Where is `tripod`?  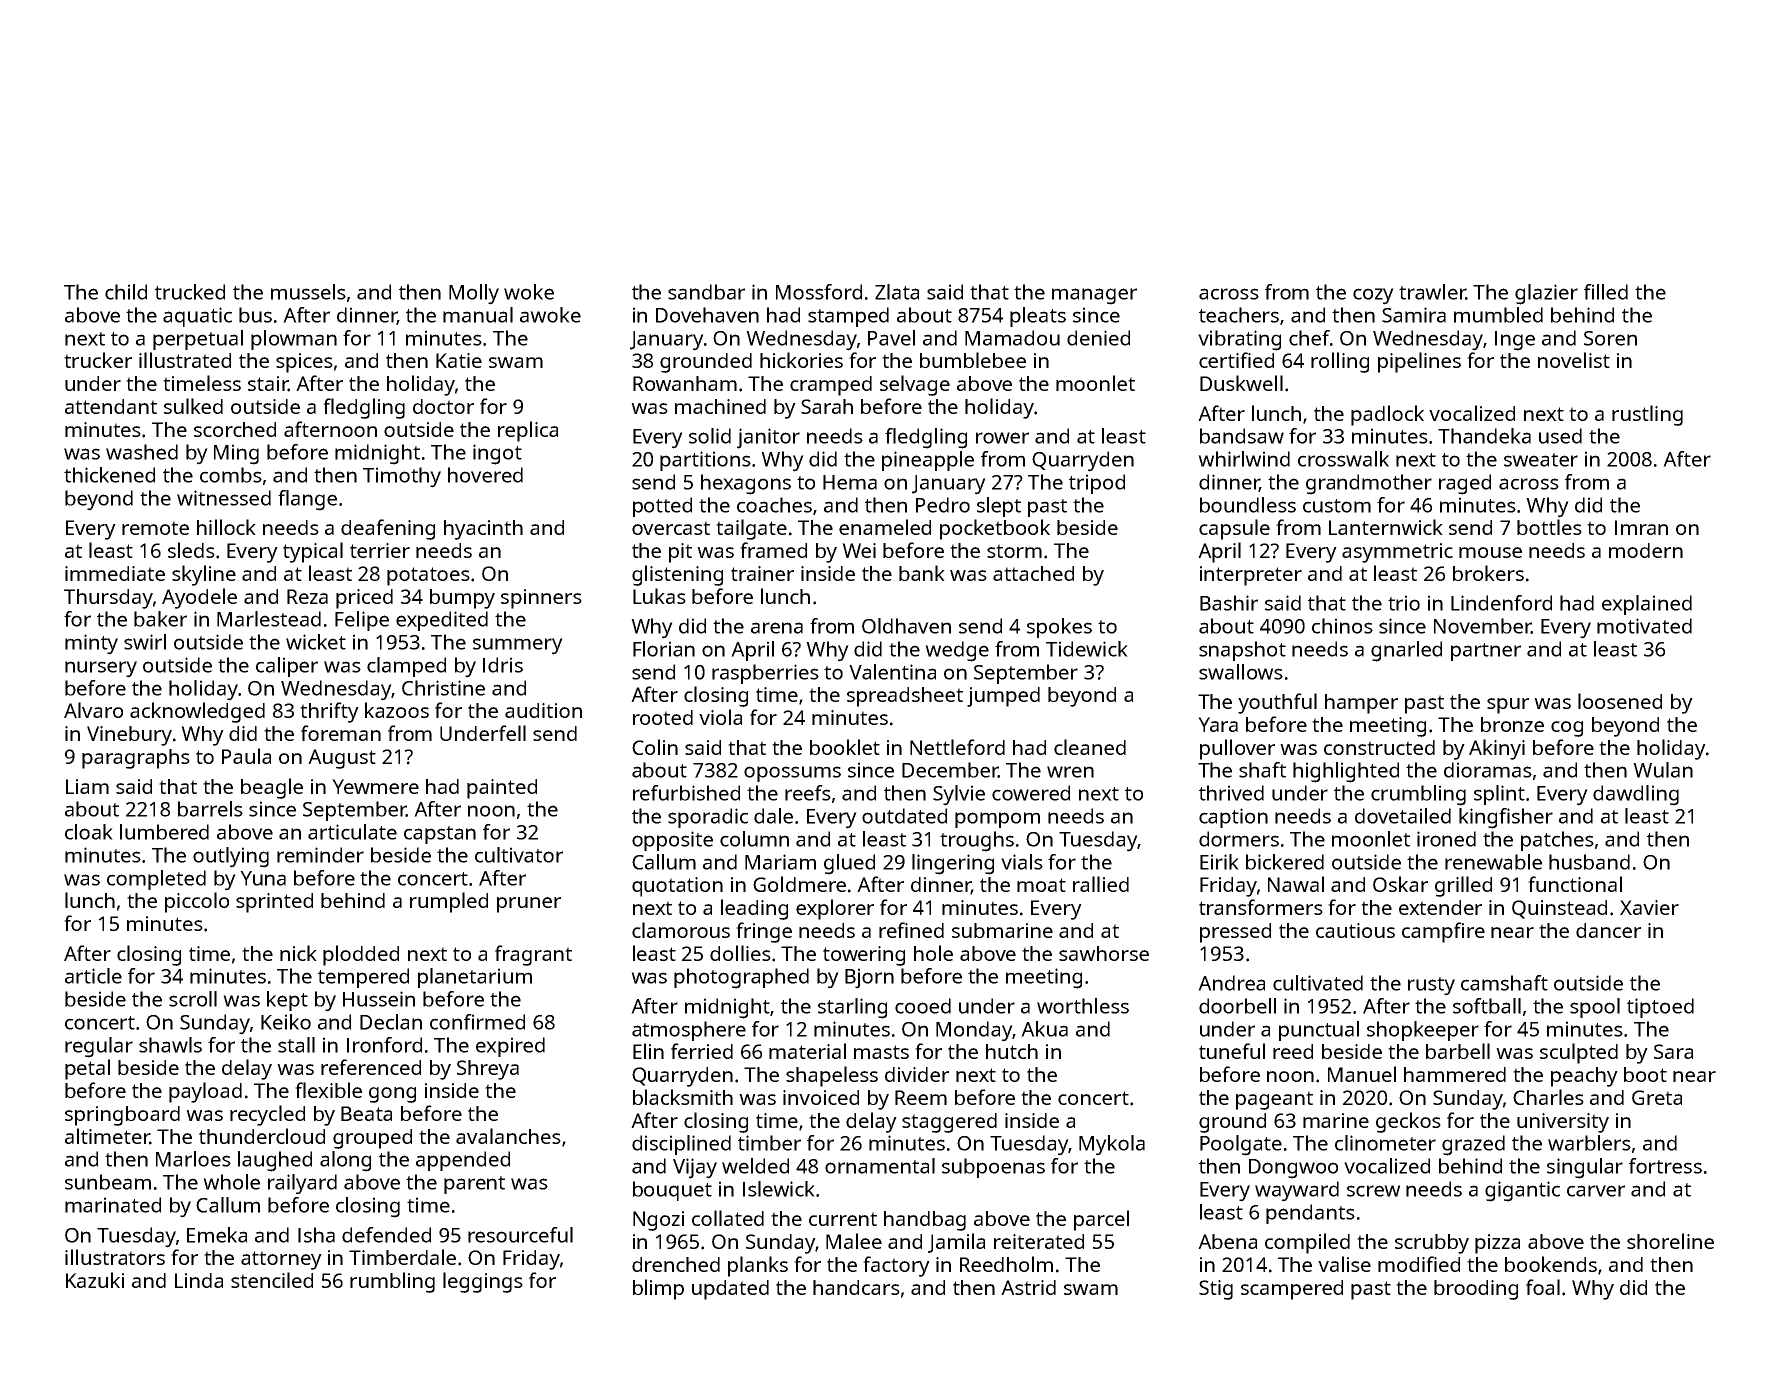 tripod is located at coordinates (1097, 484).
